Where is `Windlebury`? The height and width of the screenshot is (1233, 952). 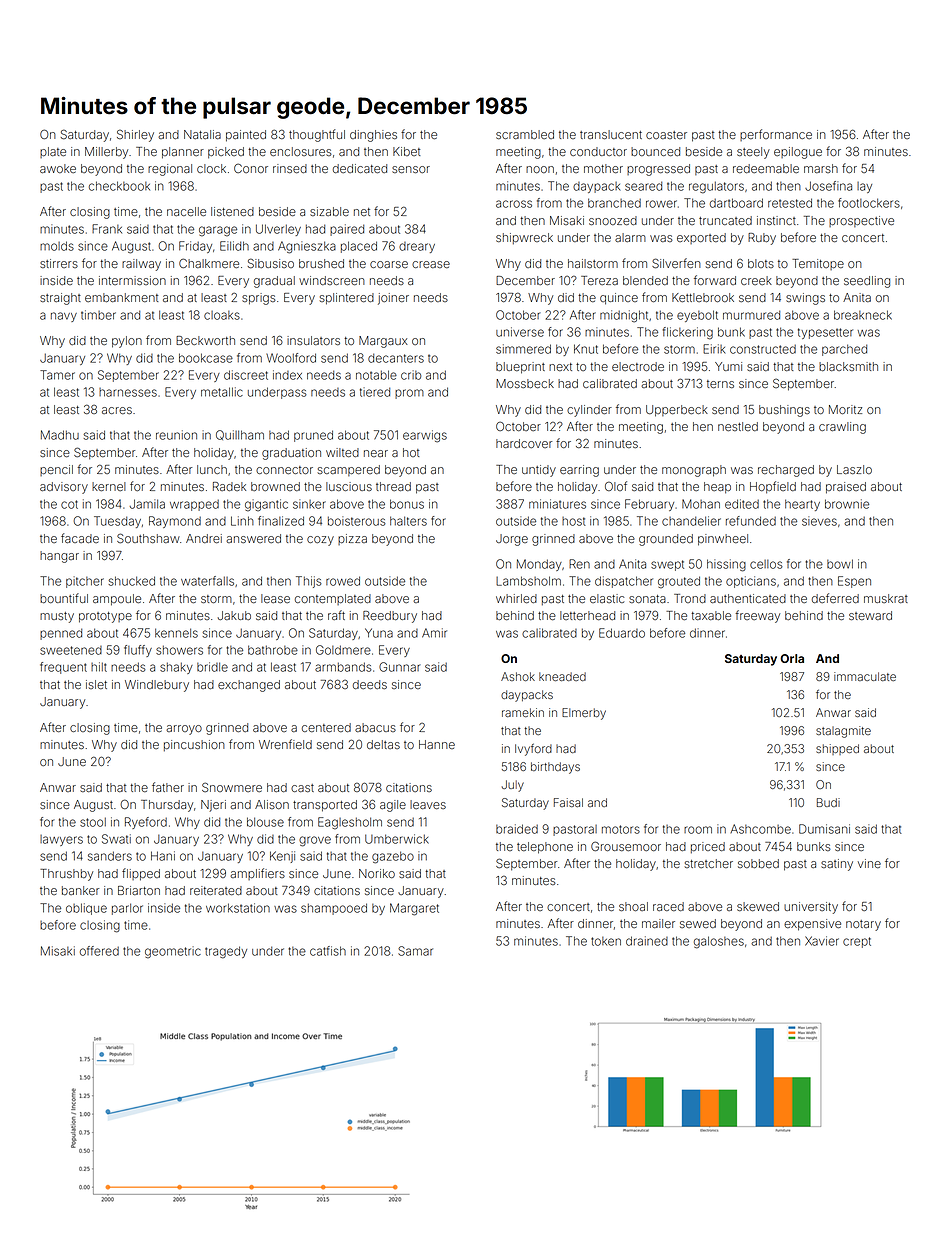 Windlebury is located at coordinates (157, 686).
